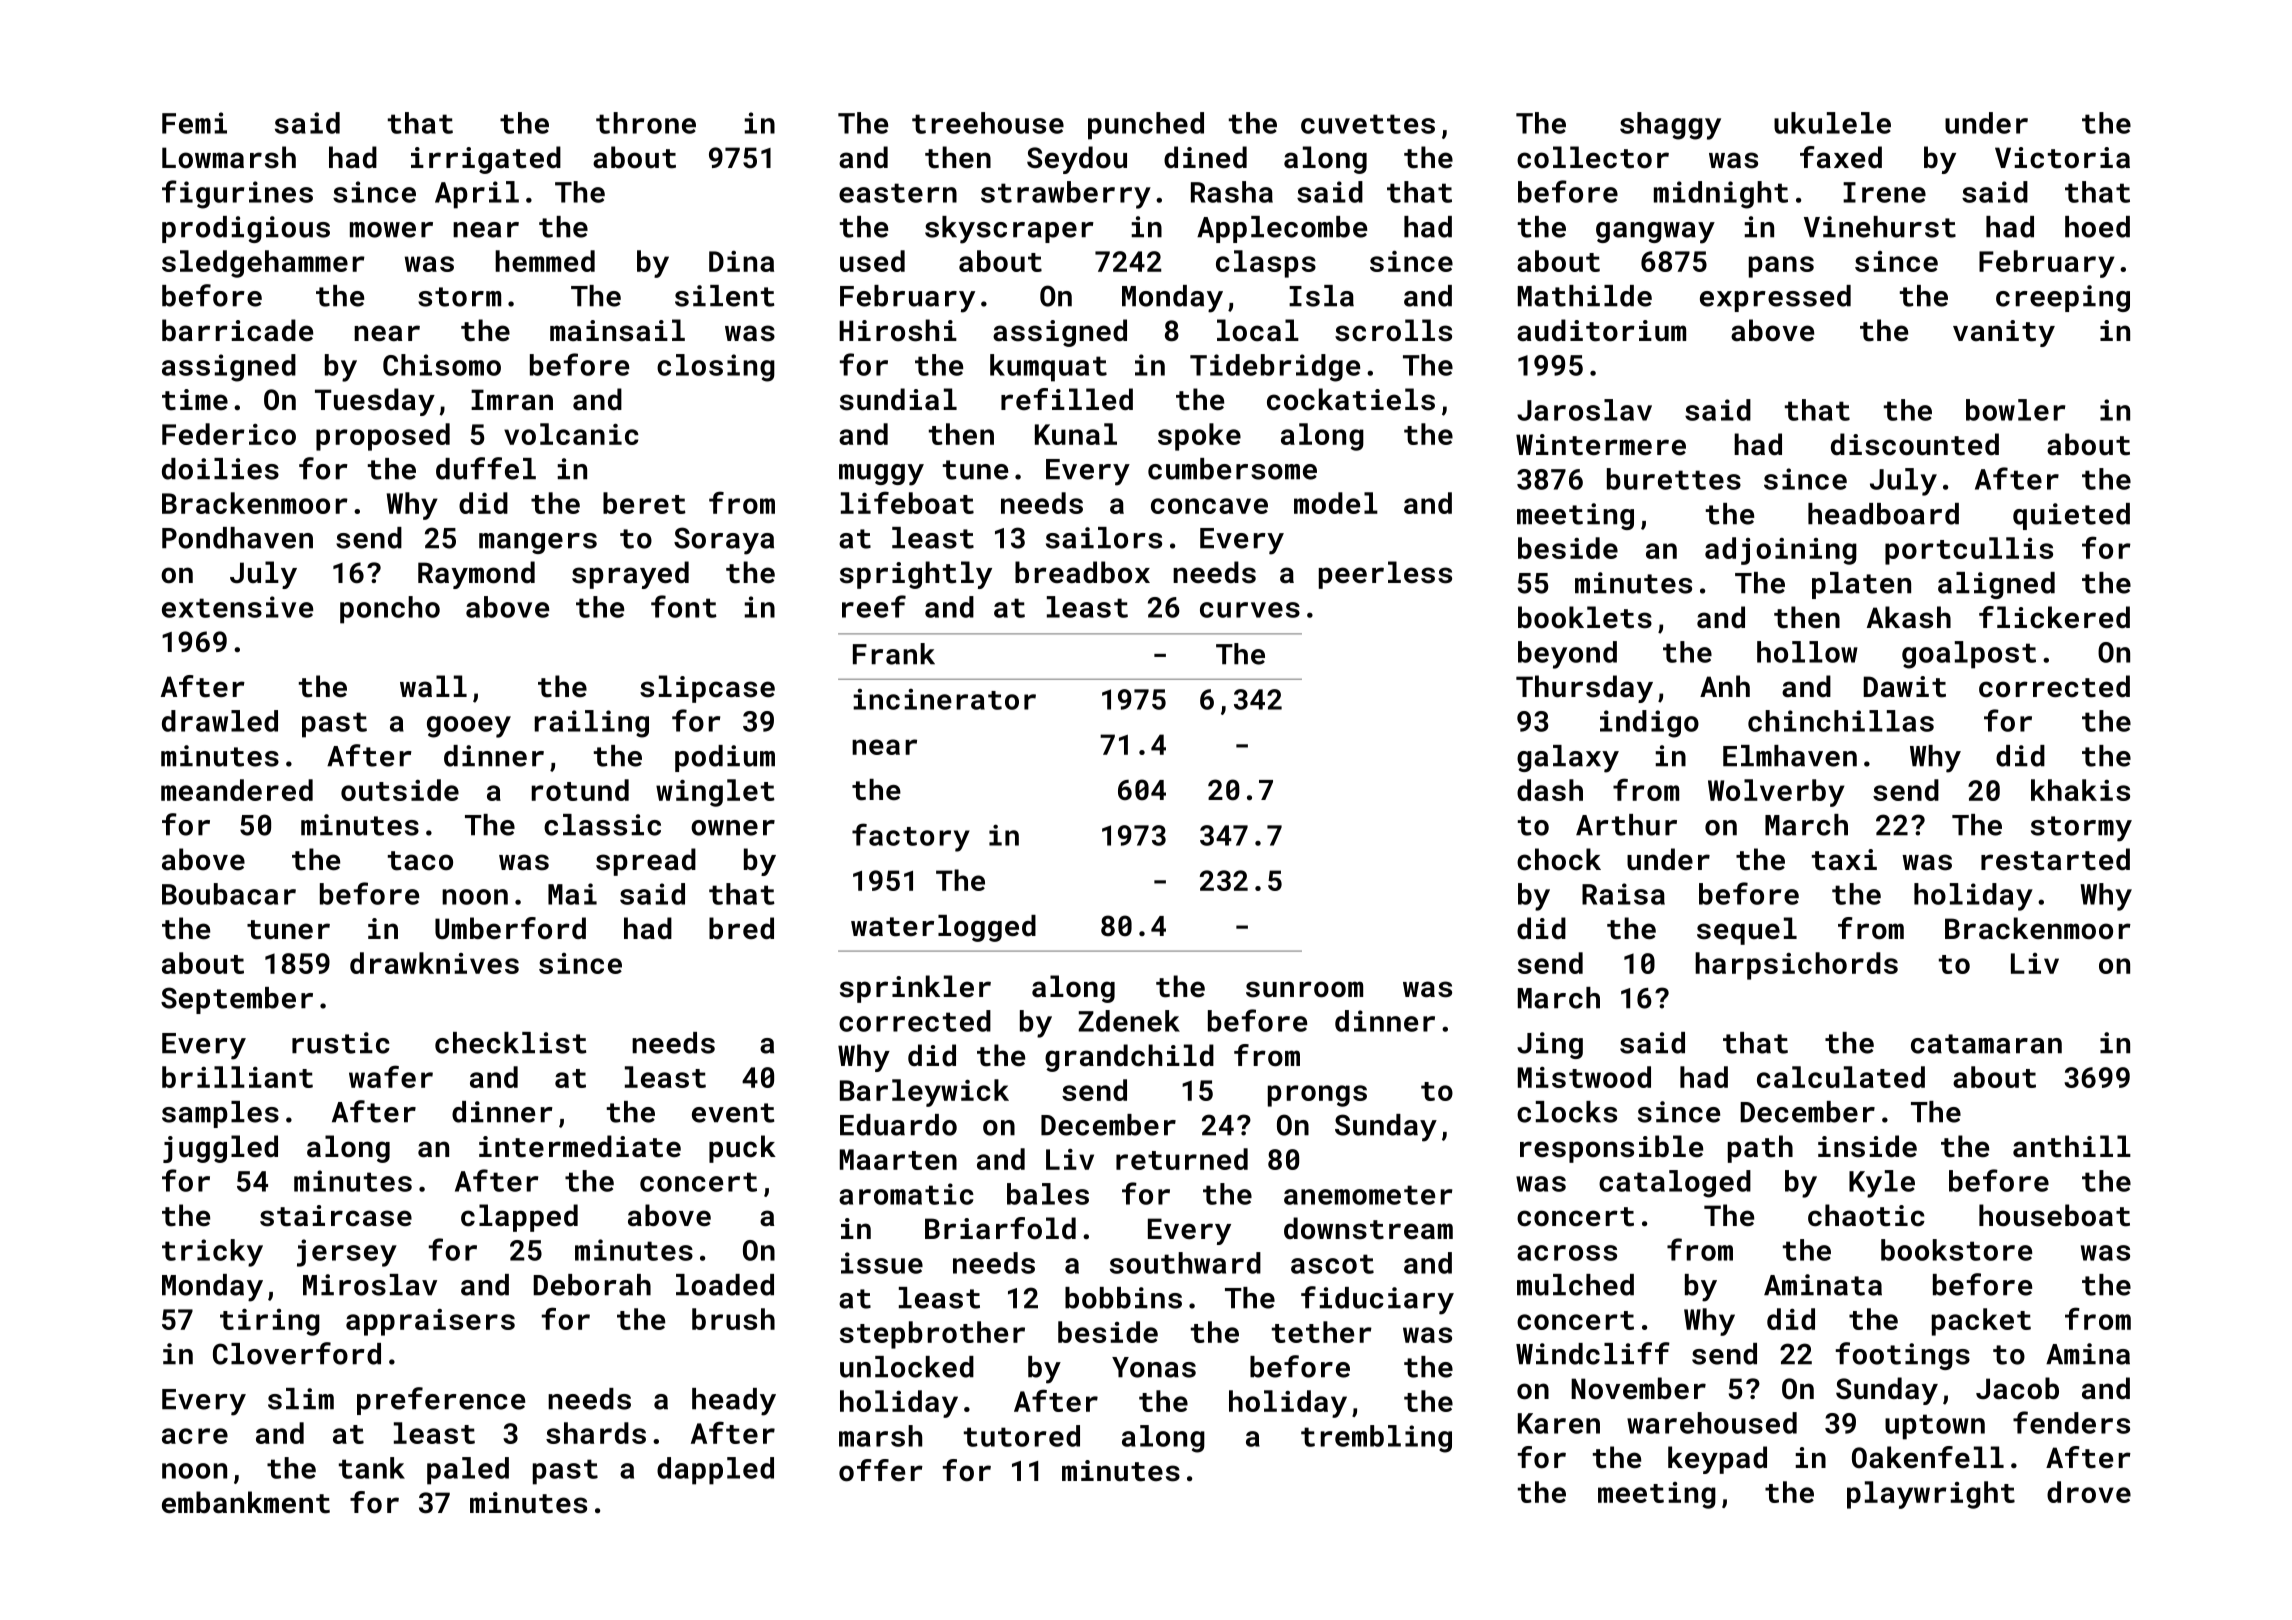 Image resolution: width=2292 pixels, height=1620 pixels. What do you see at coordinates (1649, 724) in the screenshot?
I see `indigo` at bounding box center [1649, 724].
